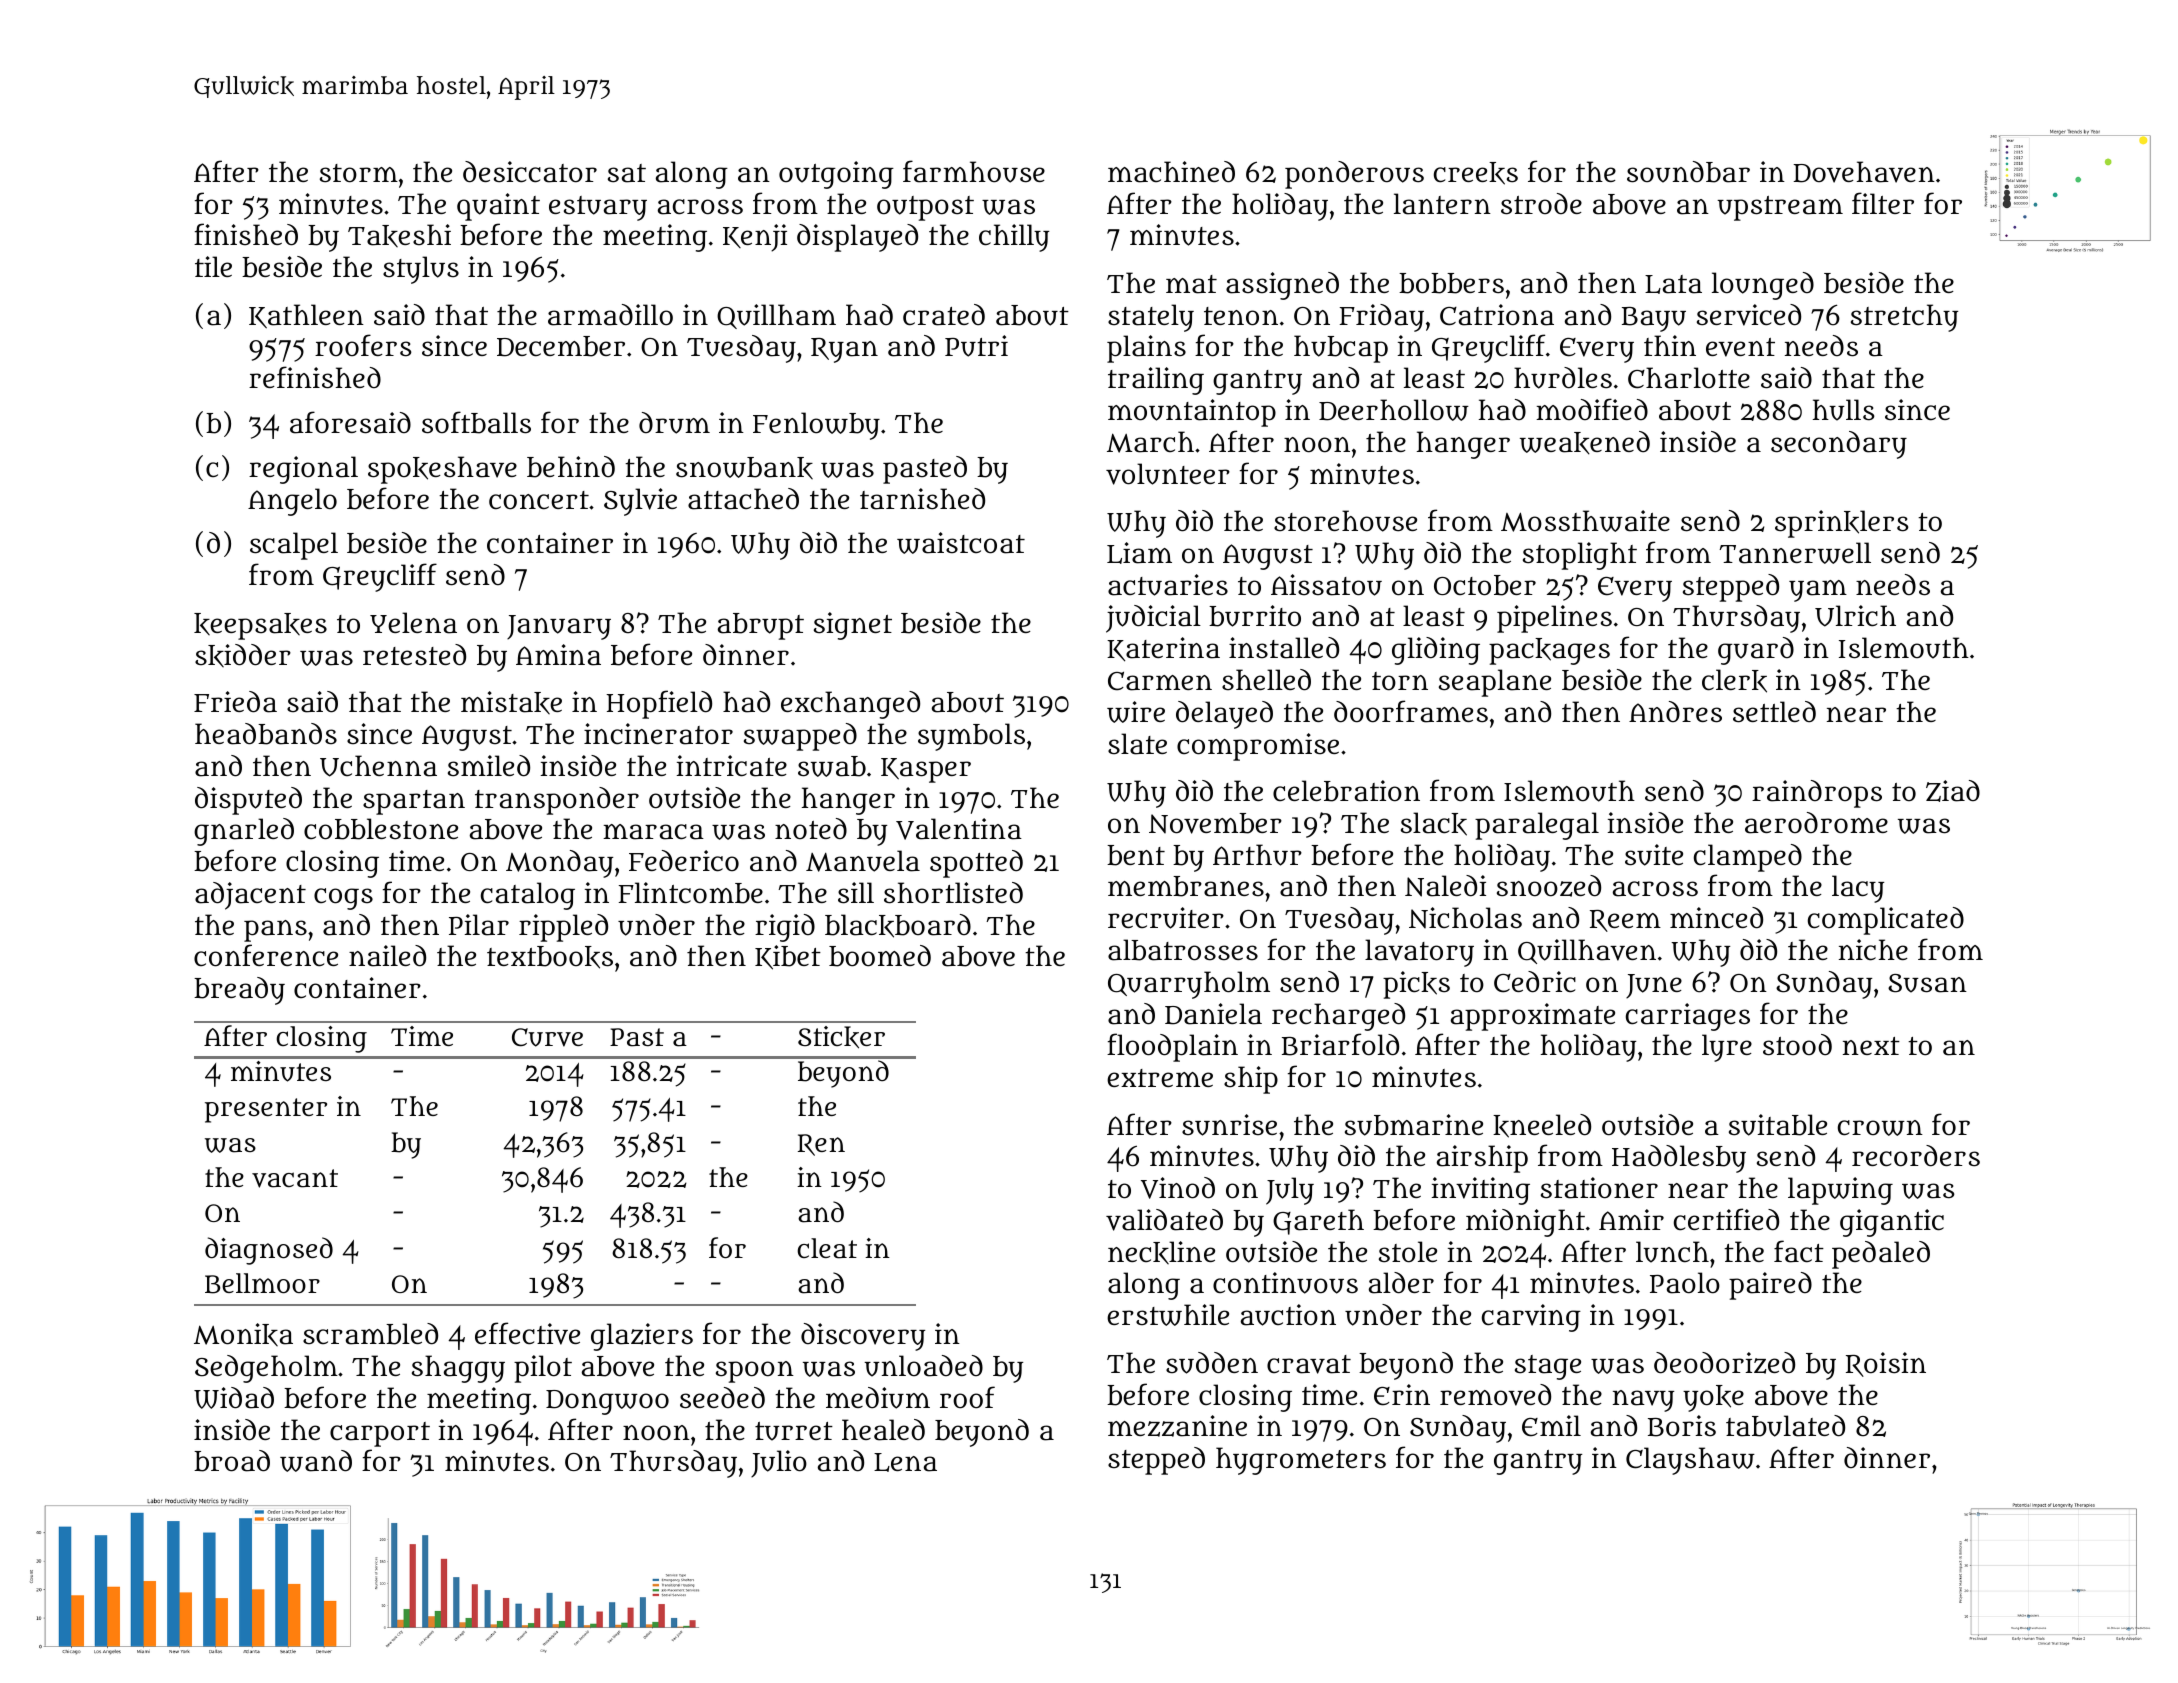 The image size is (2178, 1683). Describe the element at coordinates (1160, 1078) in the image. I see `extreme` at that location.
